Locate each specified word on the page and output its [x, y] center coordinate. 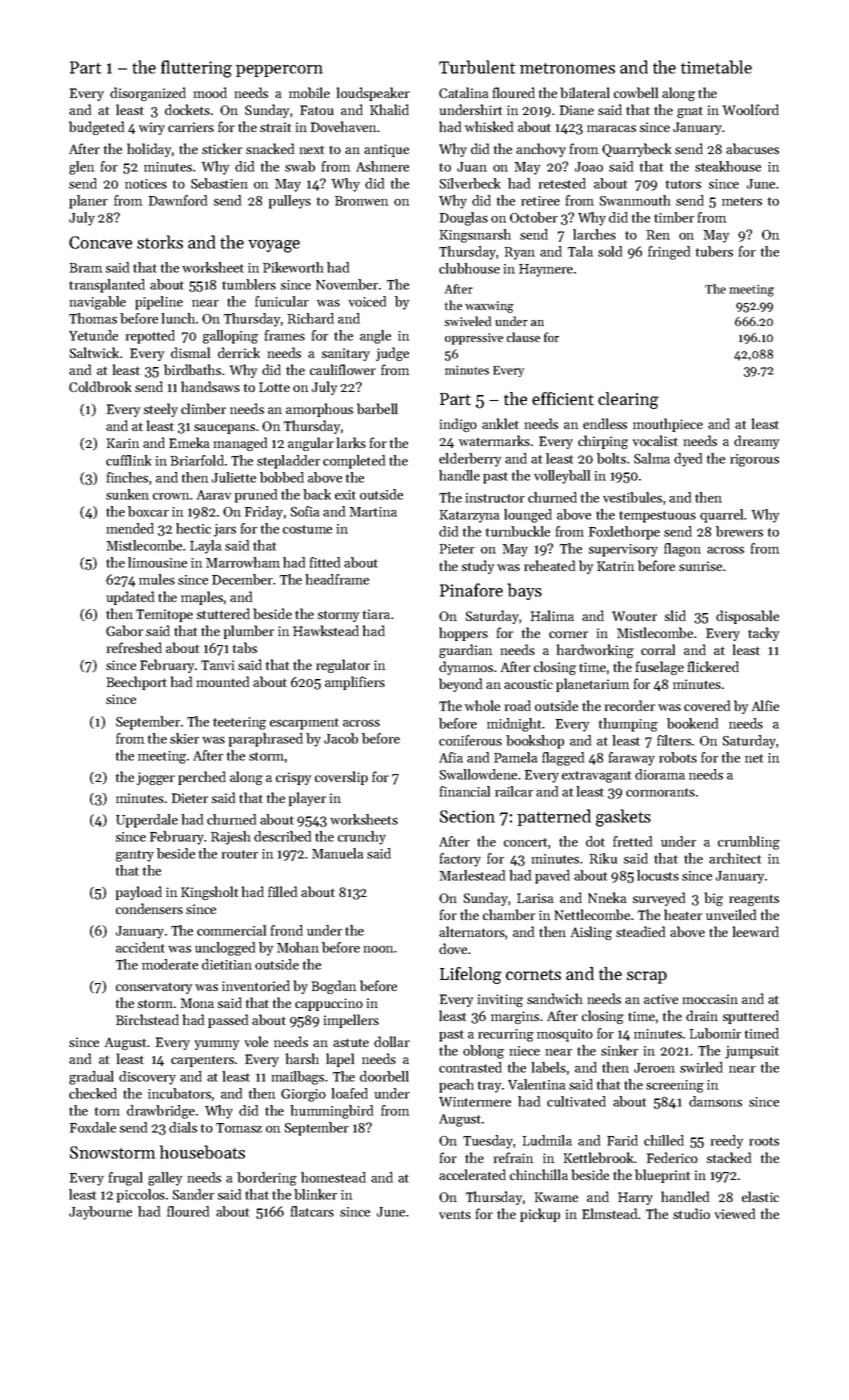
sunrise [700, 566]
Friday [264, 513]
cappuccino [329, 1004]
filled [282, 891]
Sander [193, 1194]
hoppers [463, 634]
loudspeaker [373, 94]
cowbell [636, 92]
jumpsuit [752, 1052]
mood [210, 92]
